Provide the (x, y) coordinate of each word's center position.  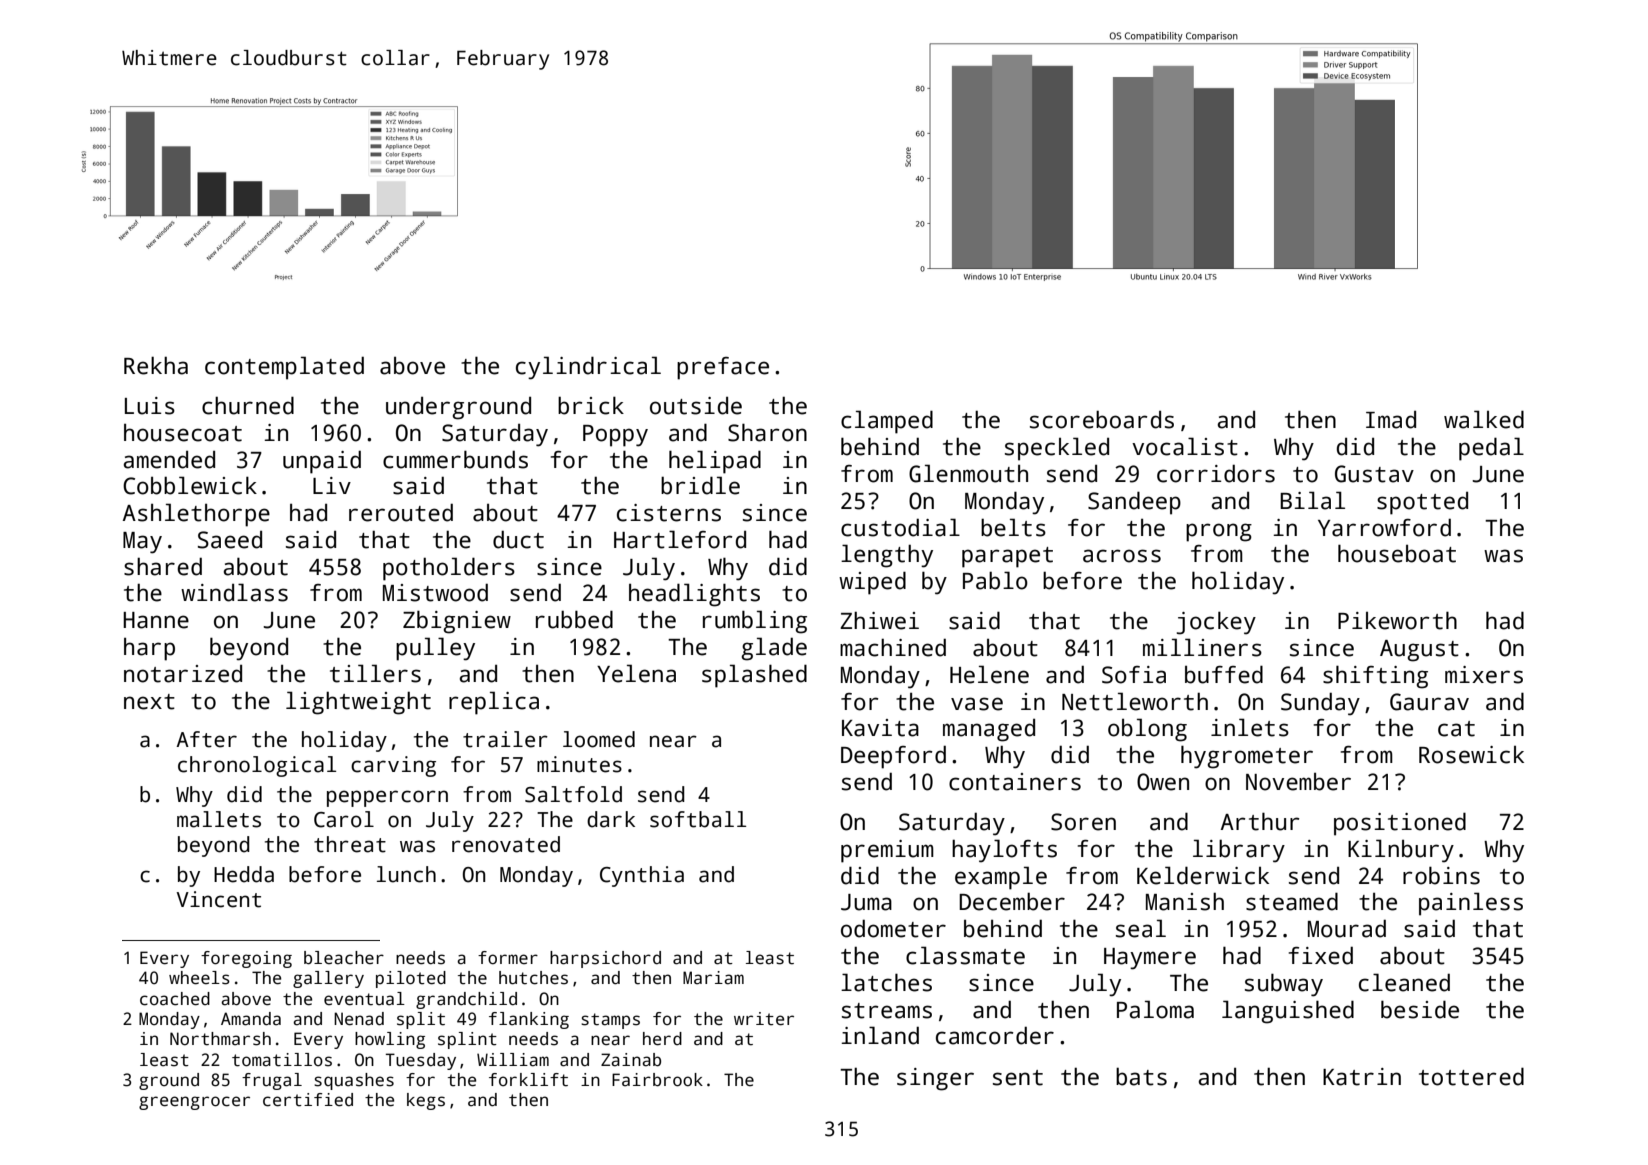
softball (698, 819)
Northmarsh (220, 1039)
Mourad (1347, 928)
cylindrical (588, 368)
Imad (1391, 420)
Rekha (156, 365)
